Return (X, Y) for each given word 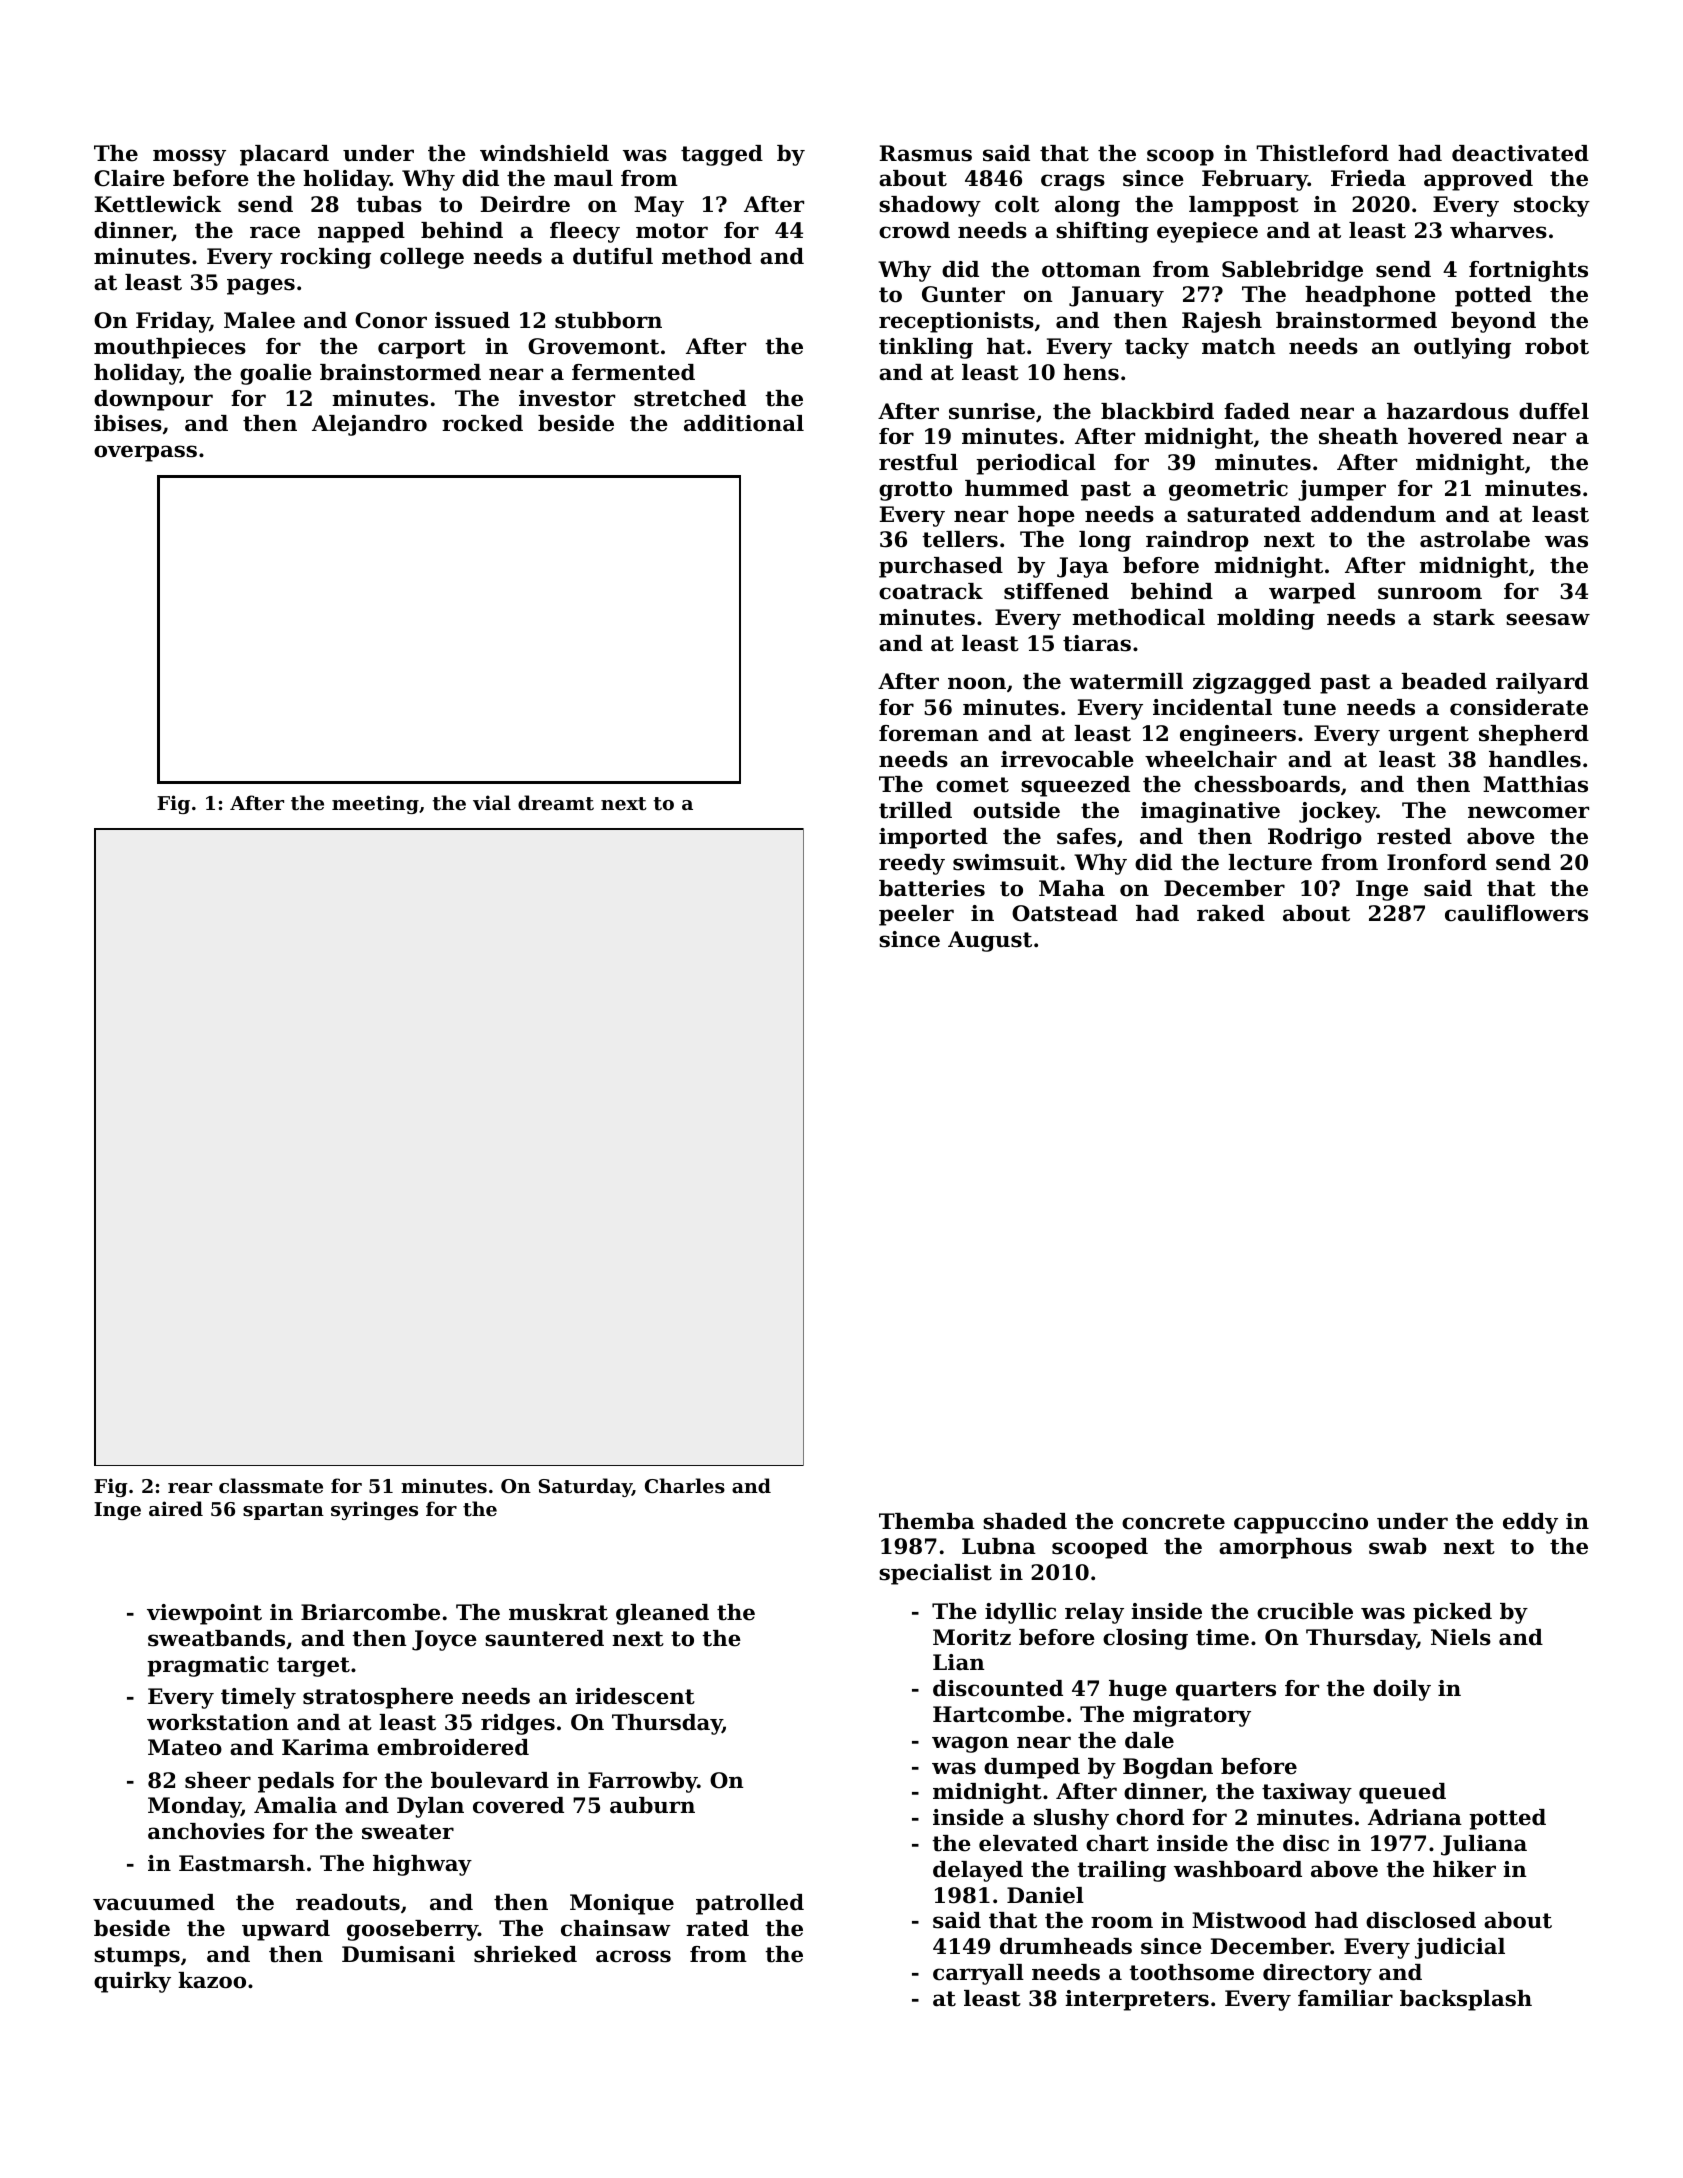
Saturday (585, 1487)
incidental (1212, 707)
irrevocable (1067, 759)
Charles (685, 1486)
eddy (1530, 1523)
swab (1398, 1546)
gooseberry (412, 1930)
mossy (189, 157)
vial (492, 802)
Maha (1072, 888)
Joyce (444, 1640)
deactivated (1520, 153)
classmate (271, 1486)
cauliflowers (1516, 913)
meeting (375, 804)
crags (1073, 182)
